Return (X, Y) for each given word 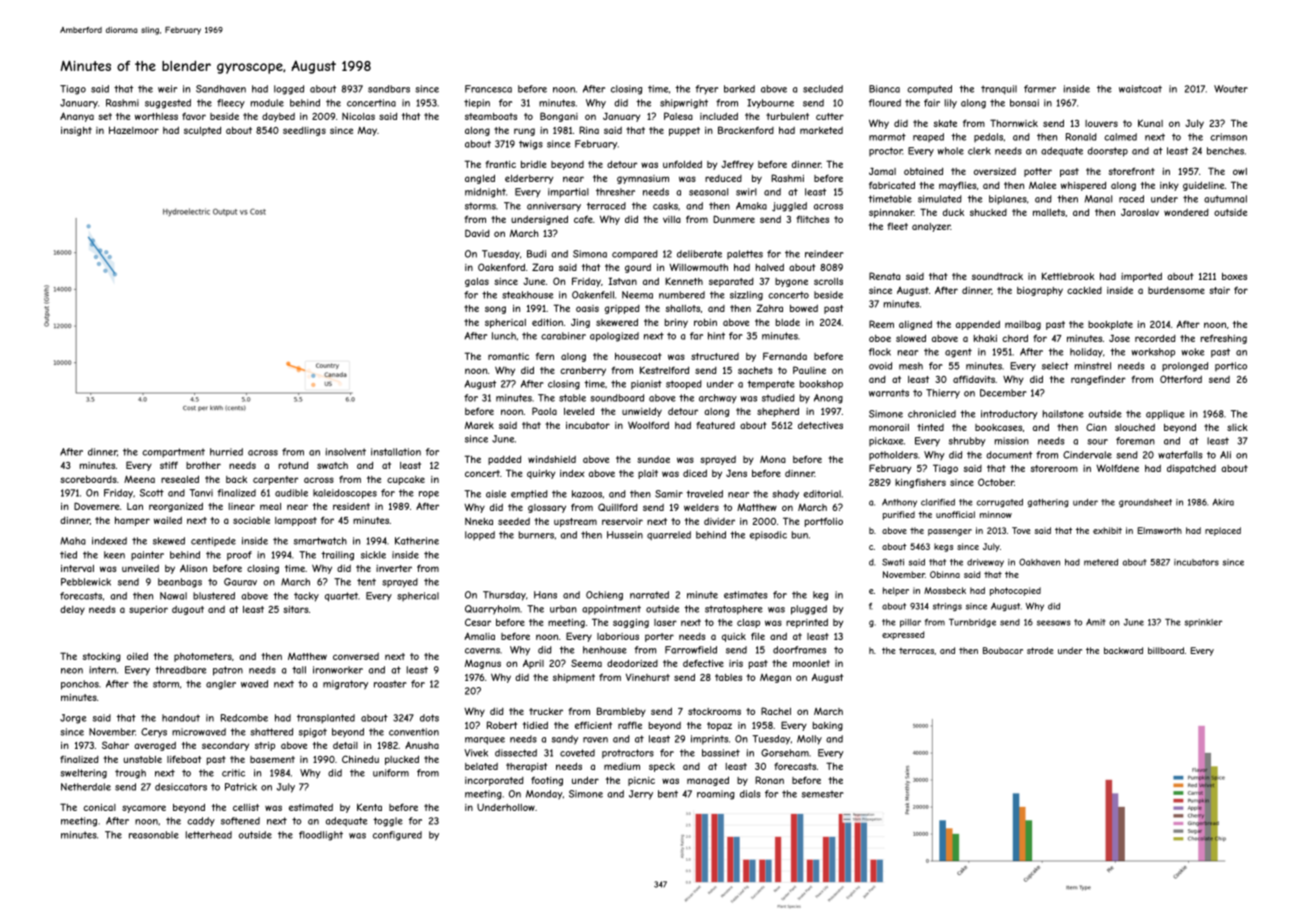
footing (547, 781)
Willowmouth (698, 267)
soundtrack (997, 276)
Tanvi (201, 493)
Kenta (369, 807)
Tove (1021, 530)
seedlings (304, 131)
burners (536, 535)
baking (828, 726)
